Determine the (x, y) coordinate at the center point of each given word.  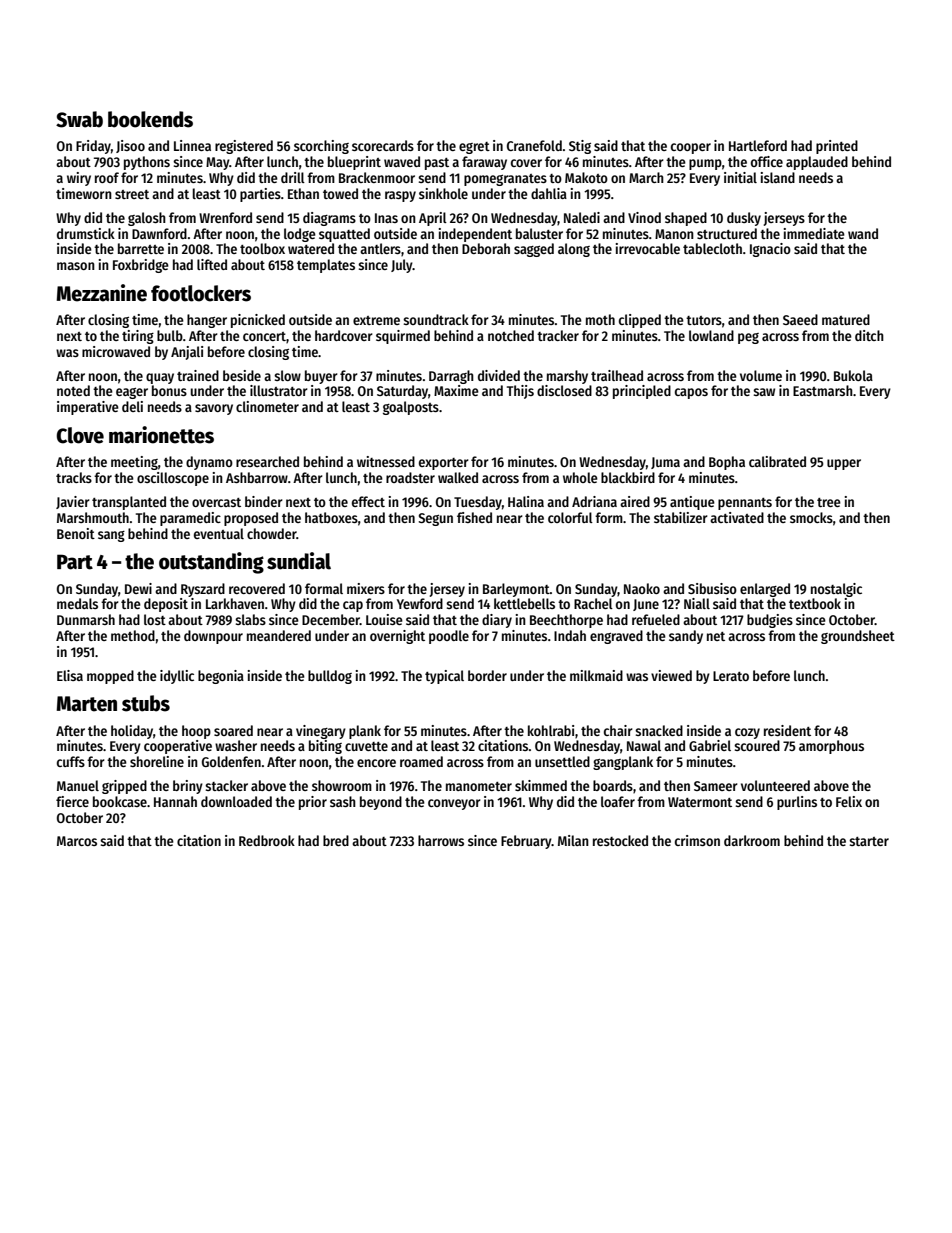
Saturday (402, 392)
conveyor (454, 804)
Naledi (582, 217)
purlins (797, 803)
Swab (79, 119)
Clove (80, 435)
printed (837, 147)
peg (748, 338)
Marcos (77, 841)
